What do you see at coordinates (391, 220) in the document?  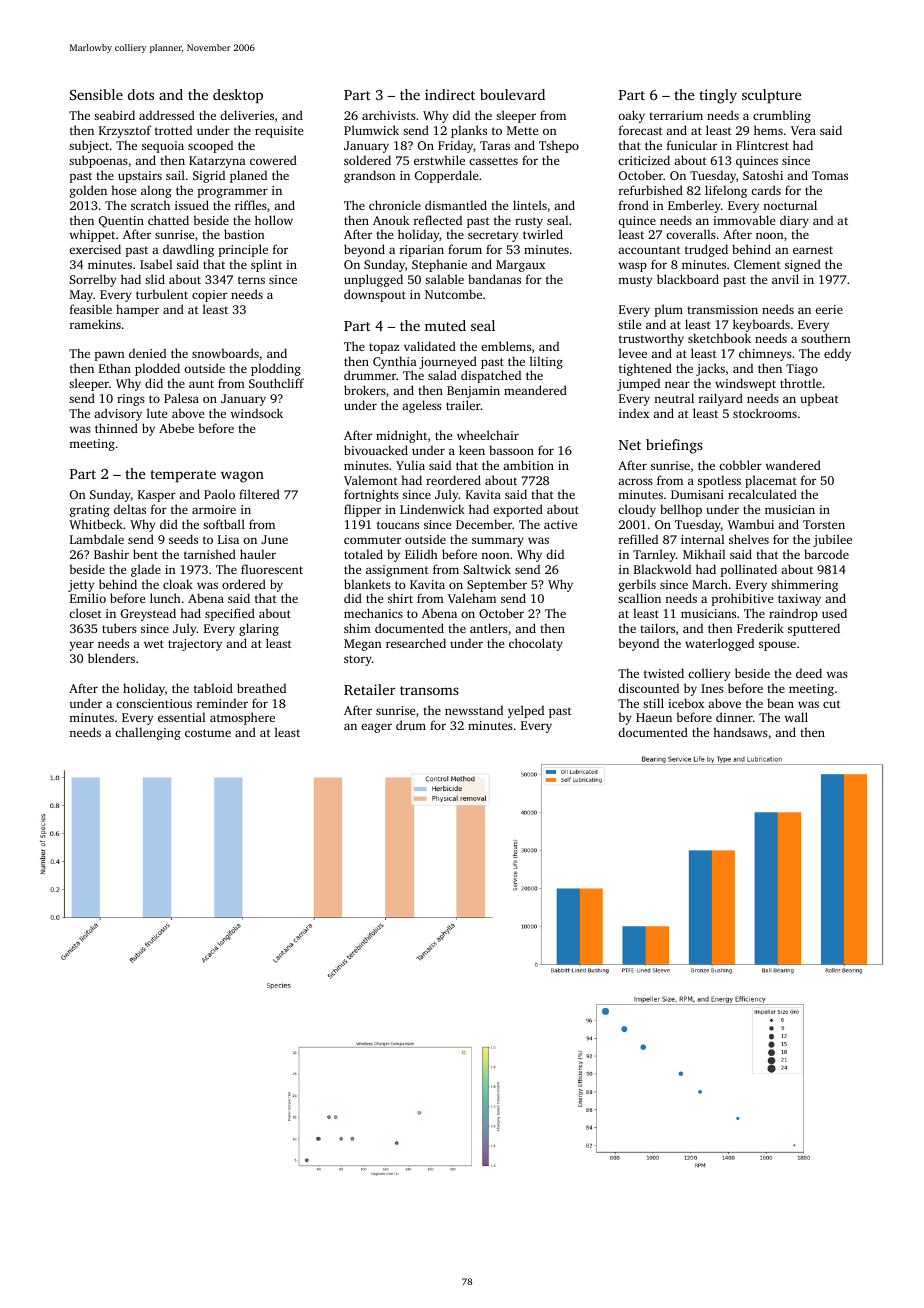 I see `Anouk` at bounding box center [391, 220].
